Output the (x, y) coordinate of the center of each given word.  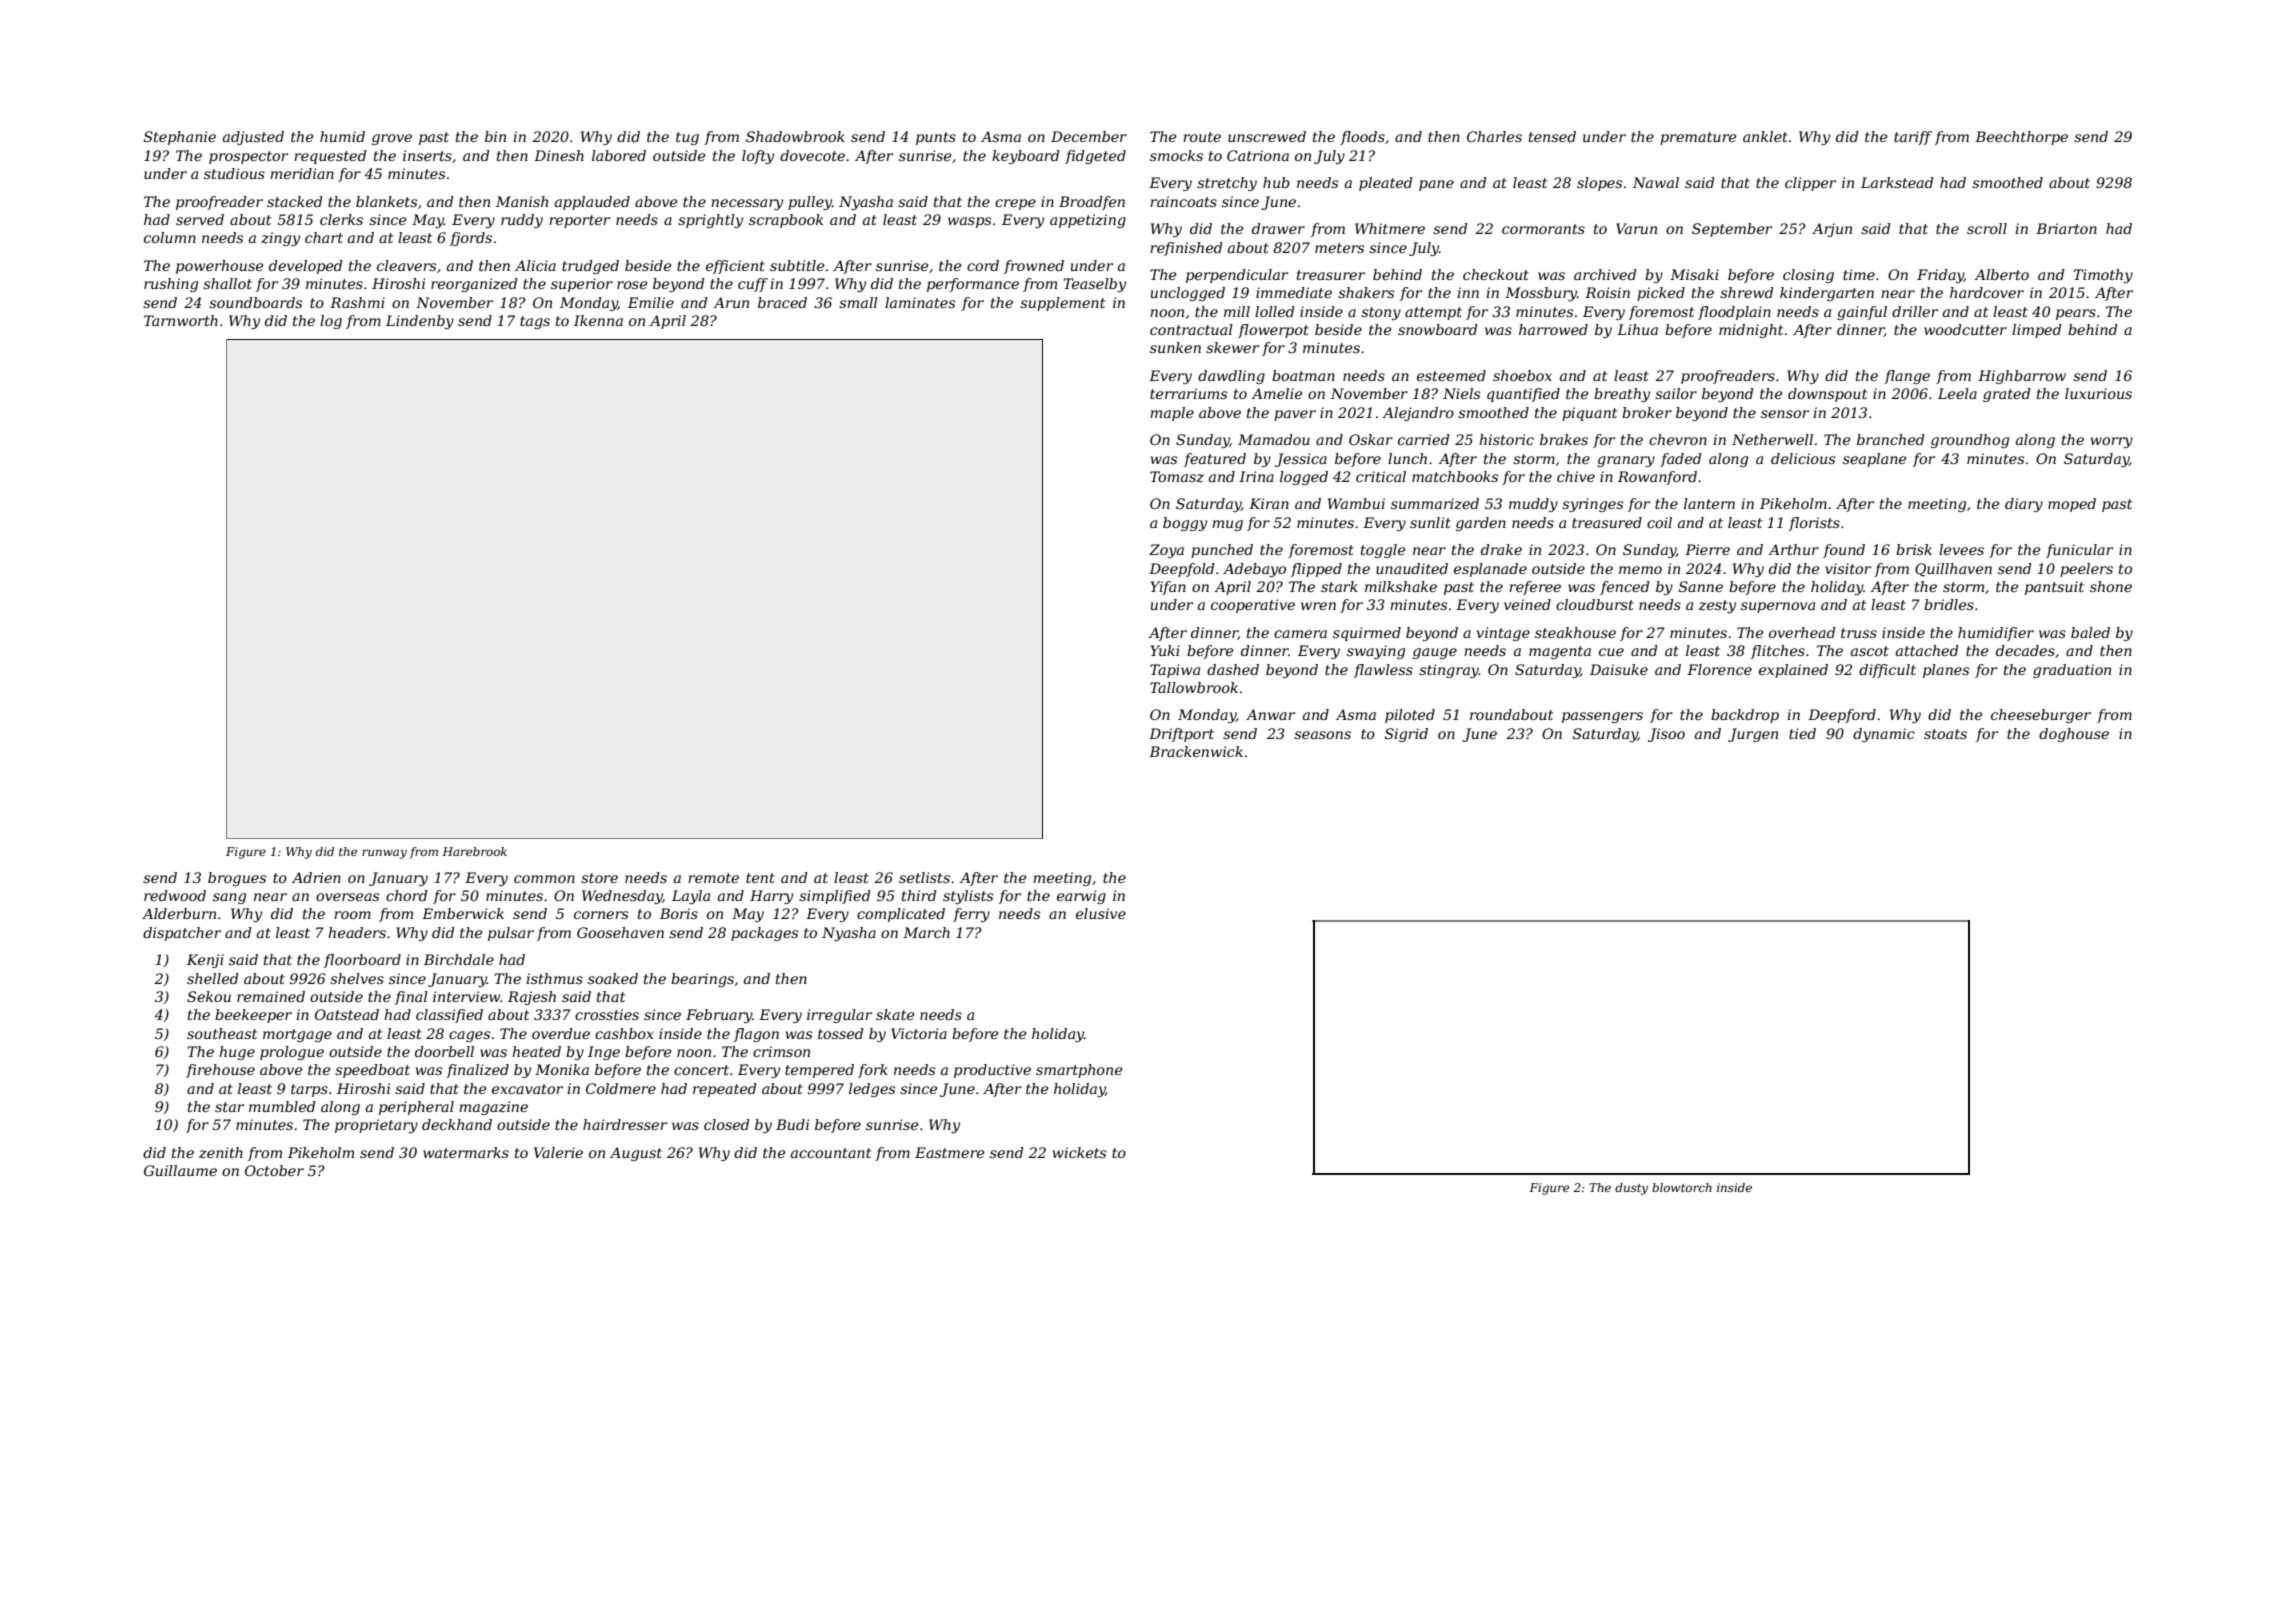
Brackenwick (1196, 751)
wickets (1079, 1152)
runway (384, 854)
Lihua (1637, 329)
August (636, 1154)
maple (1172, 414)
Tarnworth (181, 320)
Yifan (1168, 588)
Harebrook (474, 851)
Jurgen (1753, 735)
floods (1362, 138)
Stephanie (180, 138)
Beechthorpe (2021, 138)
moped (2072, 505)
